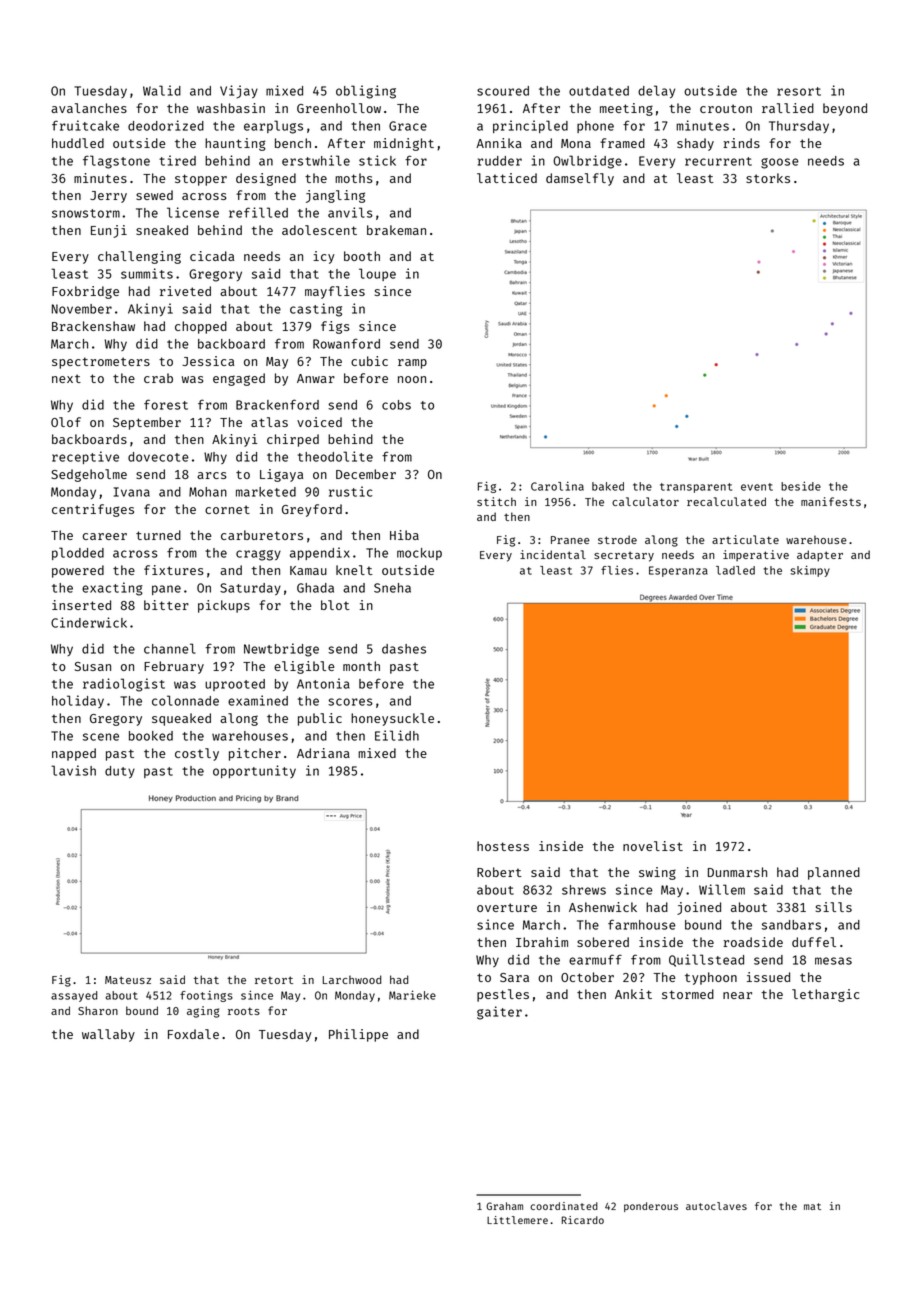  What do you see at coordinates (788, 108) in the screenshot?
I see `rallied` at bounding box center [788, 108].
